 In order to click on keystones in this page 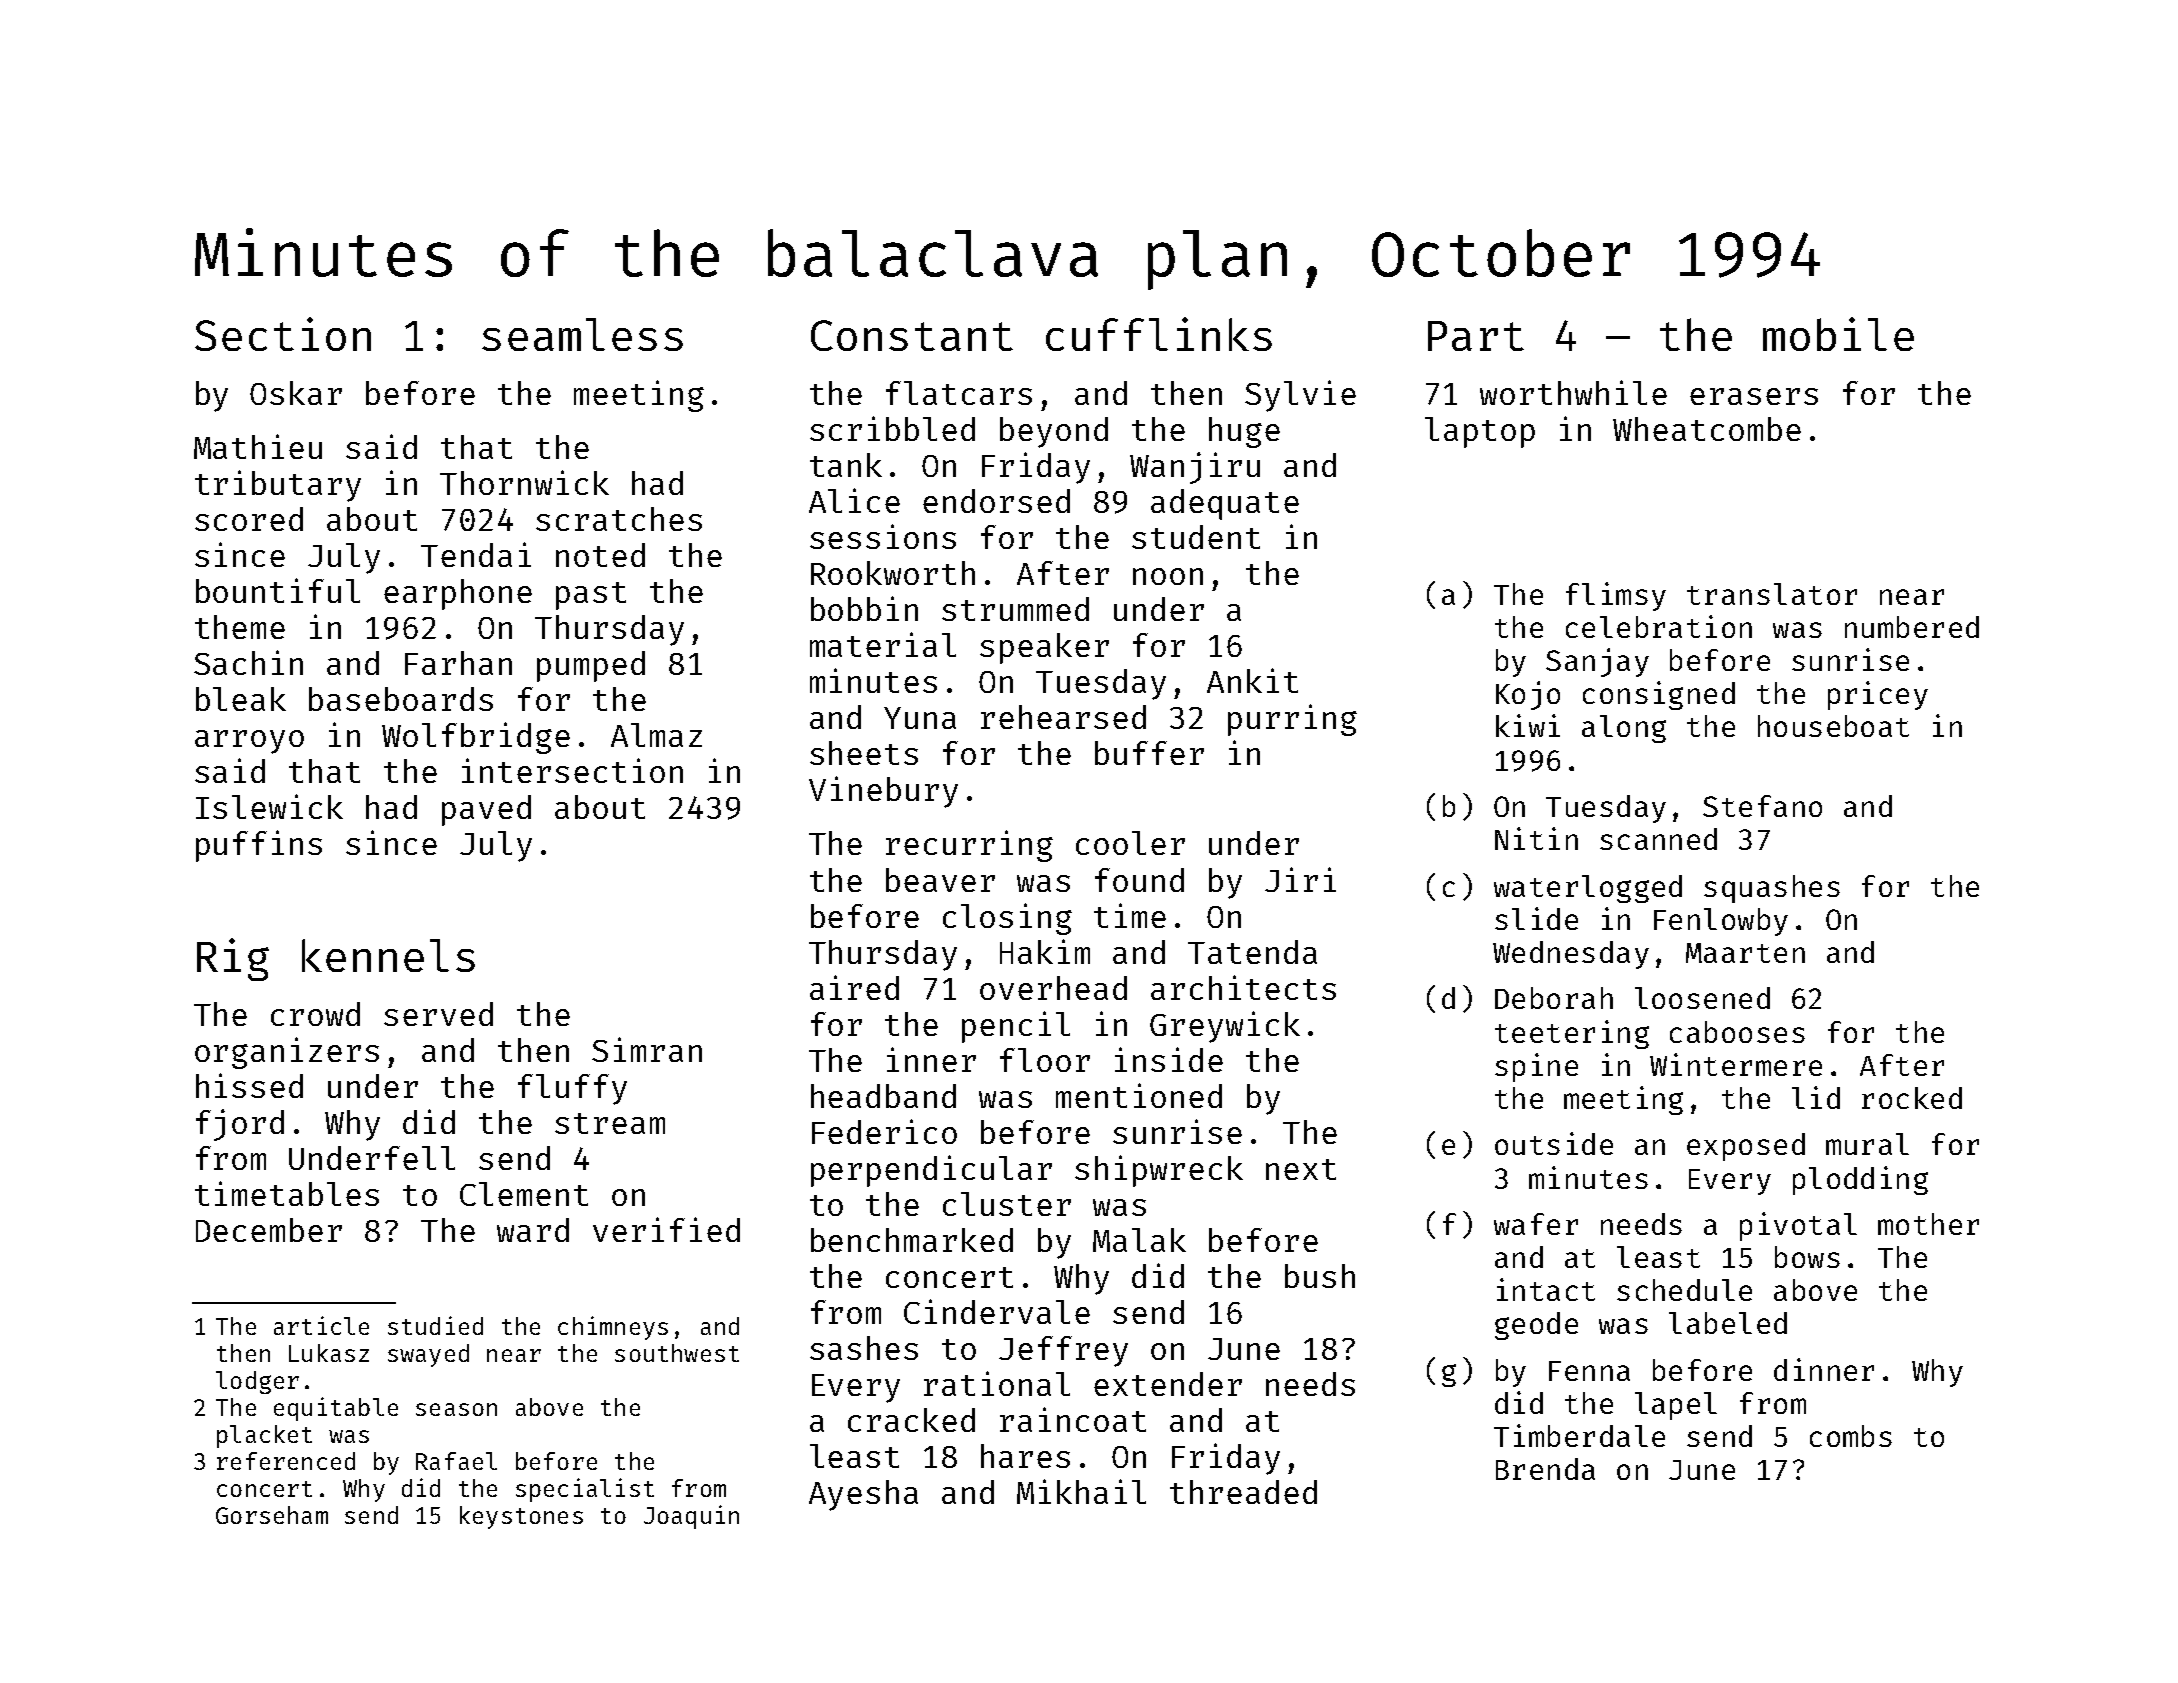, I will do `click(521, 1517)`.
